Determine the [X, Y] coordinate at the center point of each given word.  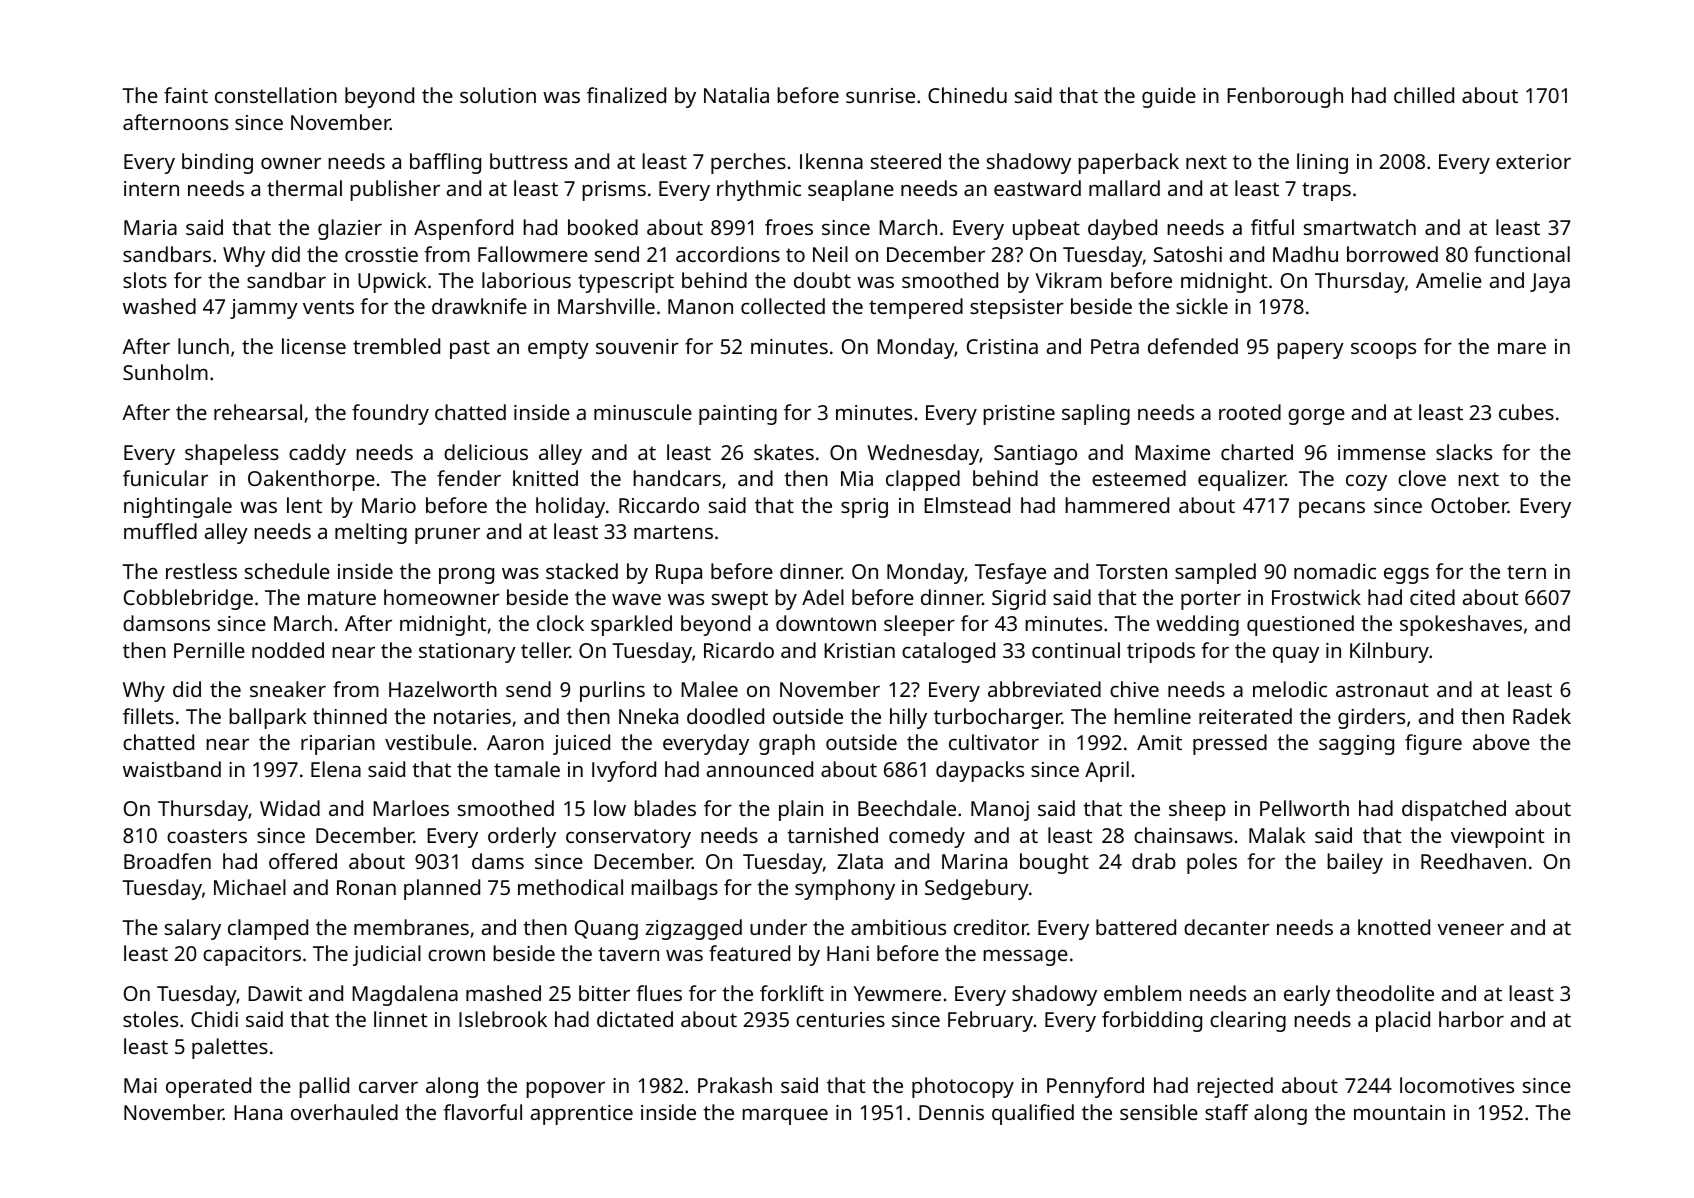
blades [665, 808]
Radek [1542, 716]
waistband [172, 769]
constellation [276, 95]
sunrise [880, 95]
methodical [570, 887]
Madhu [1305, 254]
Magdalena [405, 995]
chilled [1424, 95]
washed [159, 306]
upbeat [1046, 229]
